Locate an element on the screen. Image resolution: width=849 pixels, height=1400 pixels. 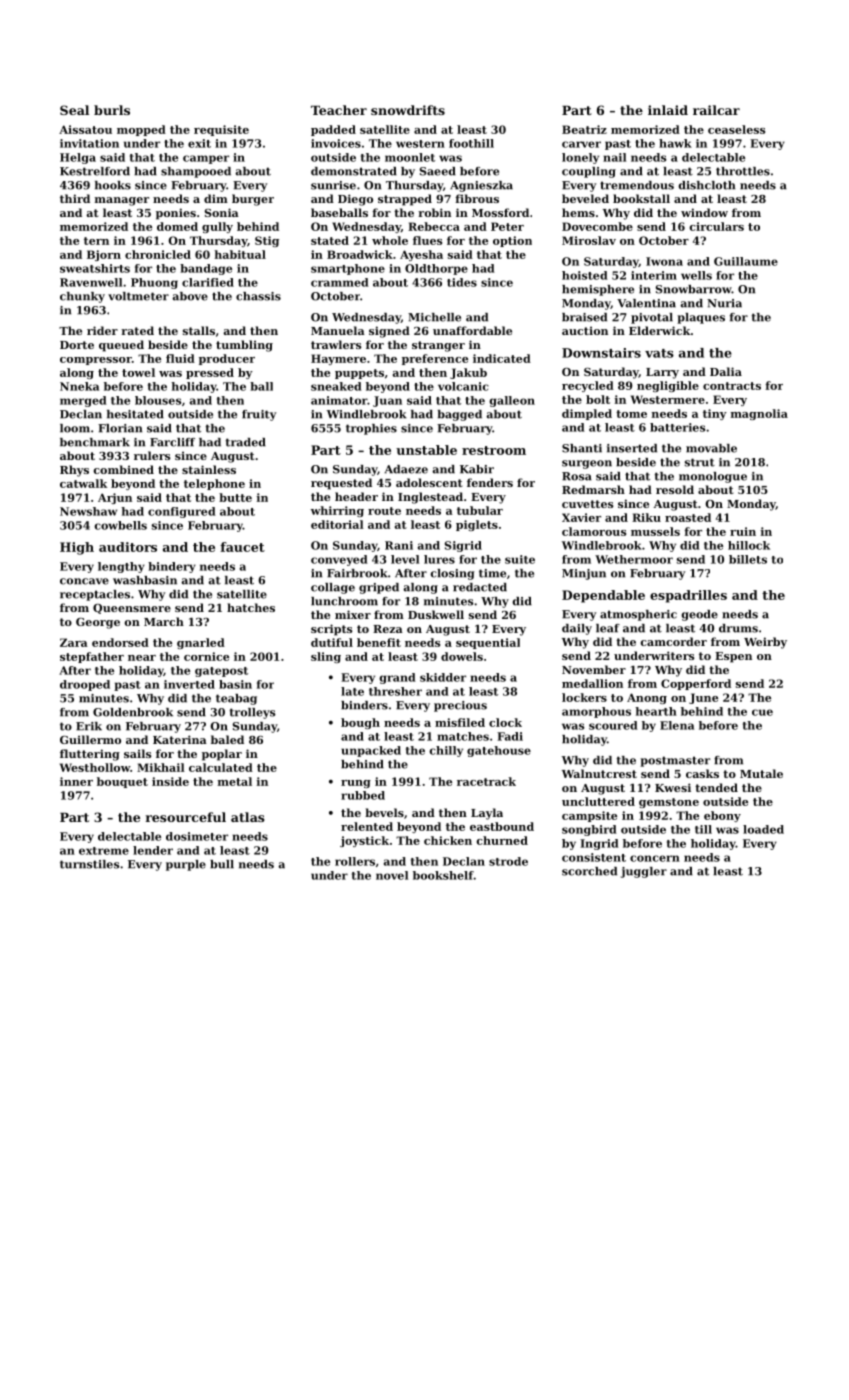
dowels is located at coordinates (462, 656).
